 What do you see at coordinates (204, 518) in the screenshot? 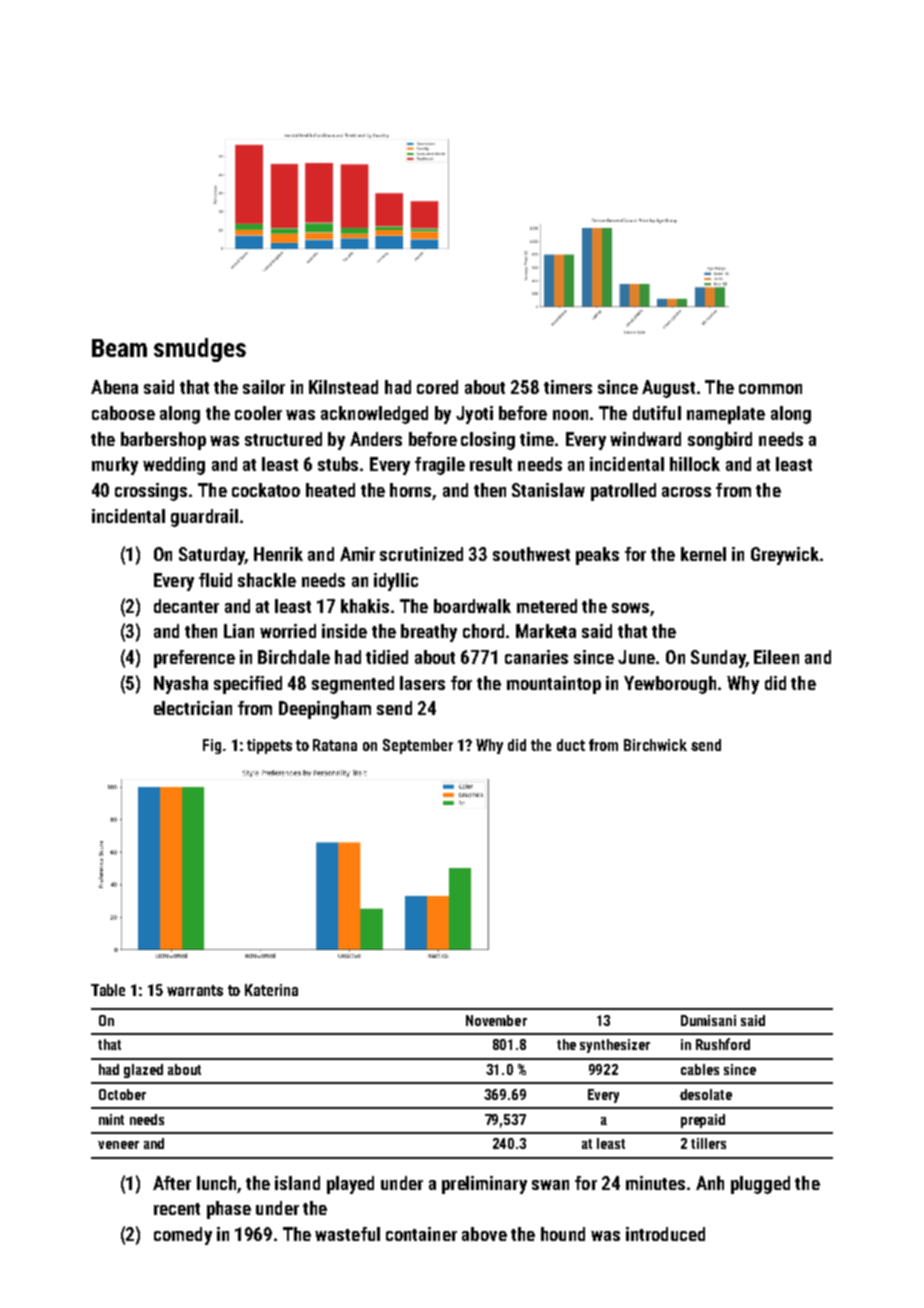
I see `guardrail` at bounding box center [204, 518].
